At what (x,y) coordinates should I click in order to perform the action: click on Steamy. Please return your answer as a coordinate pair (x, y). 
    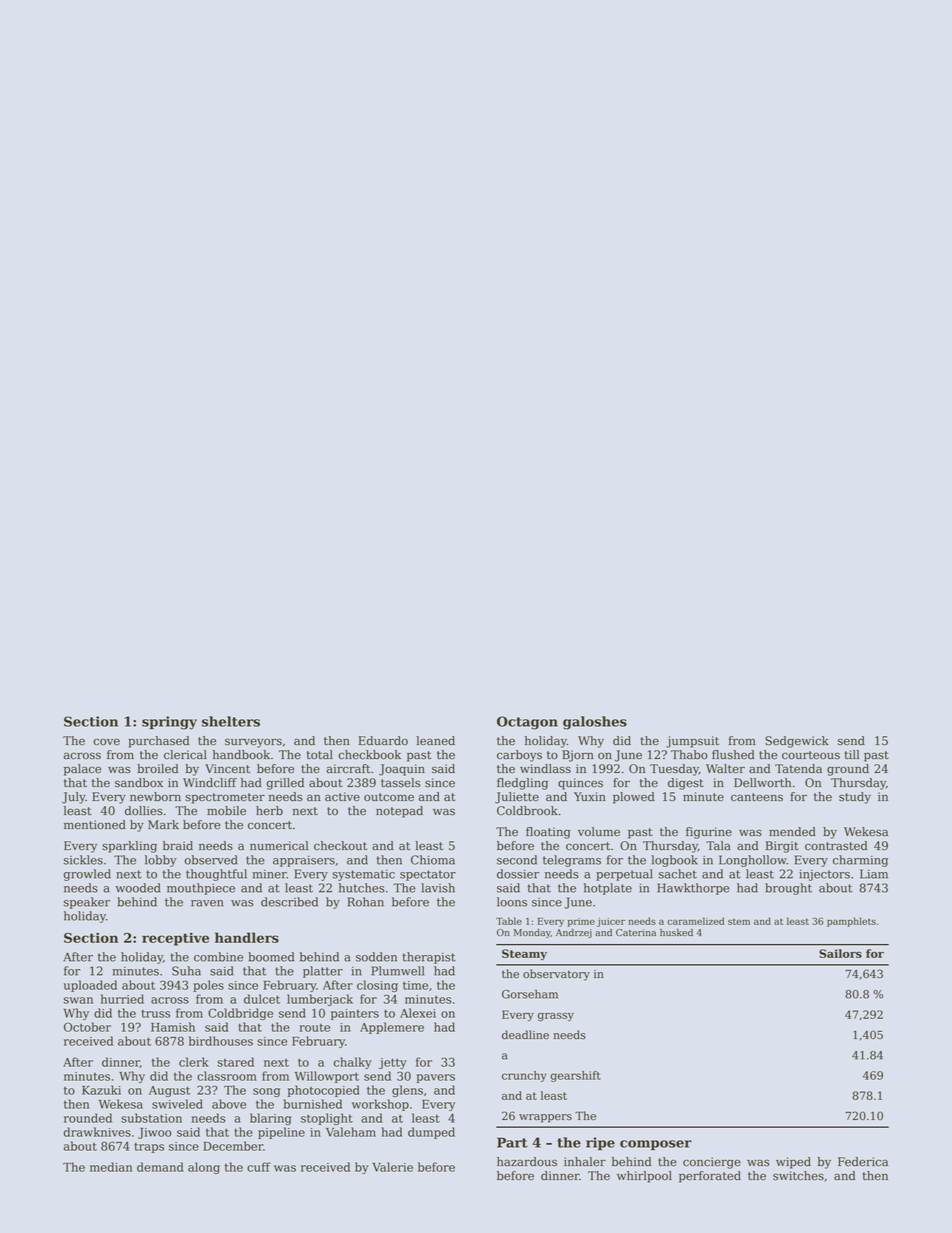
    Looking at the image, I should click on (524, 955).
